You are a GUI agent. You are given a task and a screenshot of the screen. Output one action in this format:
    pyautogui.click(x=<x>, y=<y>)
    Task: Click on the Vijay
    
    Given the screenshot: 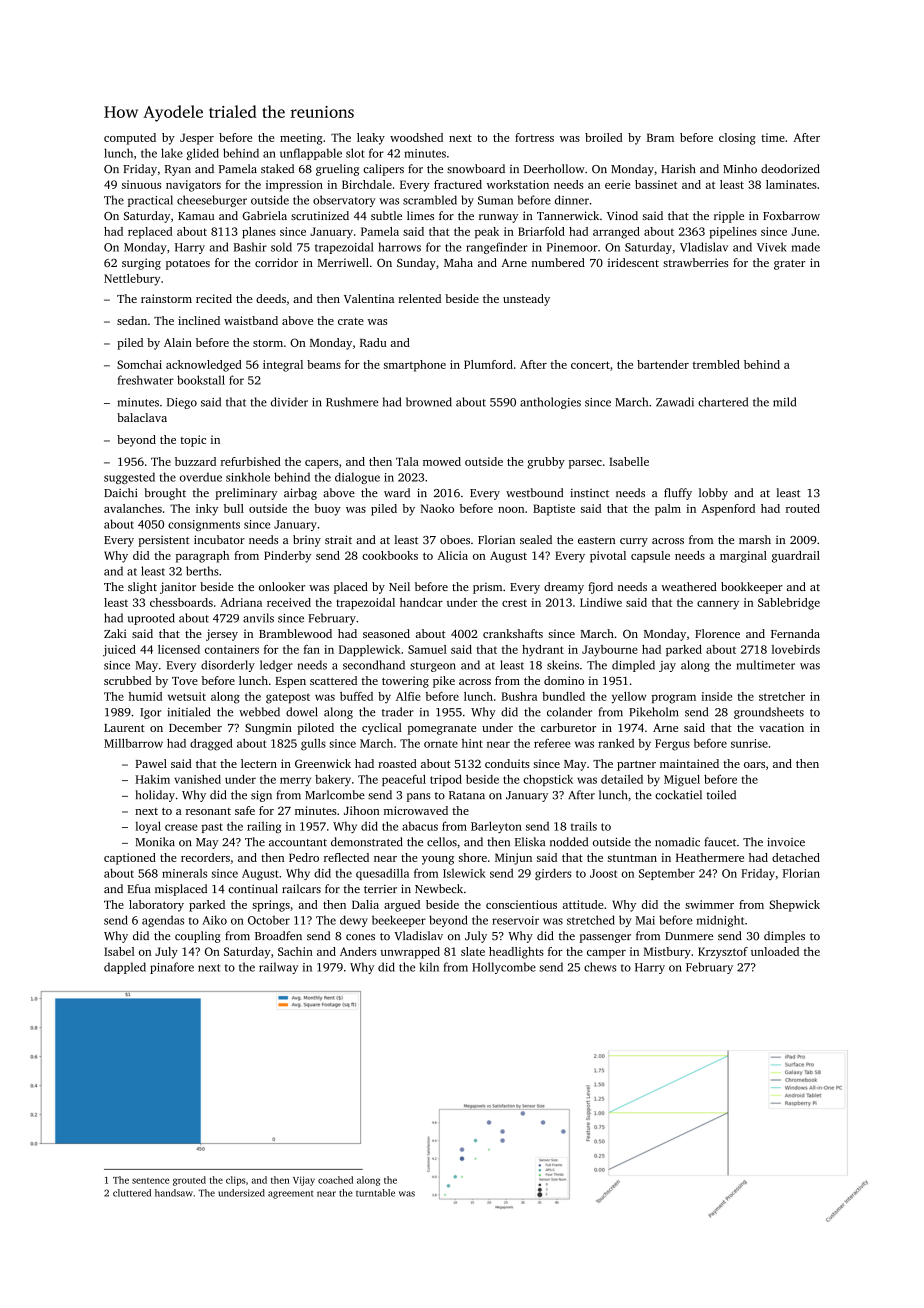 What is the action you would take?
    pyautogui.click(x=304, y=1181)
